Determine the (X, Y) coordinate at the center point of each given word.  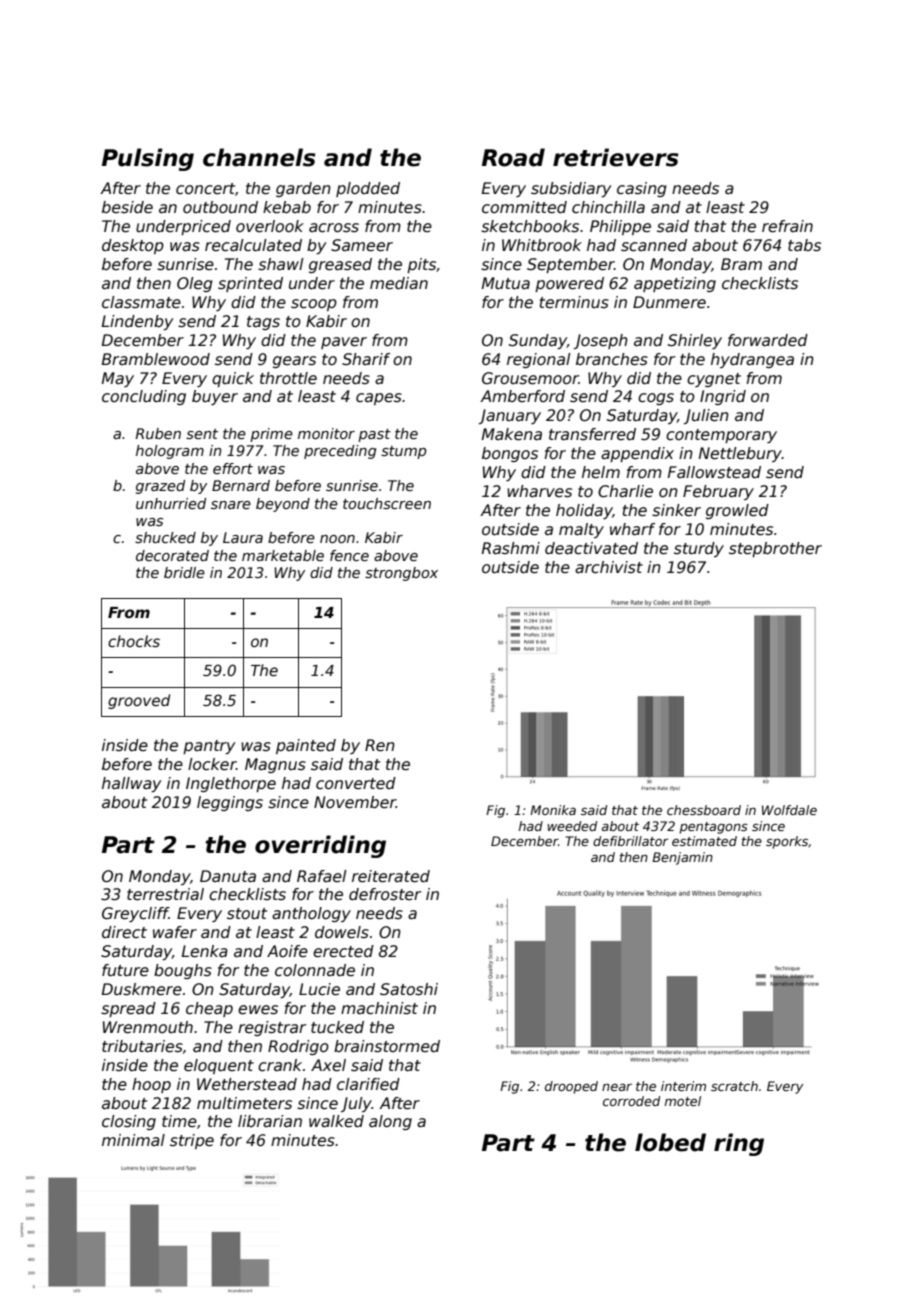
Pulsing (148, 159)
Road (513, 157)
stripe (192, 1141)
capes (379, 399)
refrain (787, 226)
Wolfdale (789, 810)
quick (233, 379)
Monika (553, 810)
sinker (676, 510)
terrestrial (165, 894)
